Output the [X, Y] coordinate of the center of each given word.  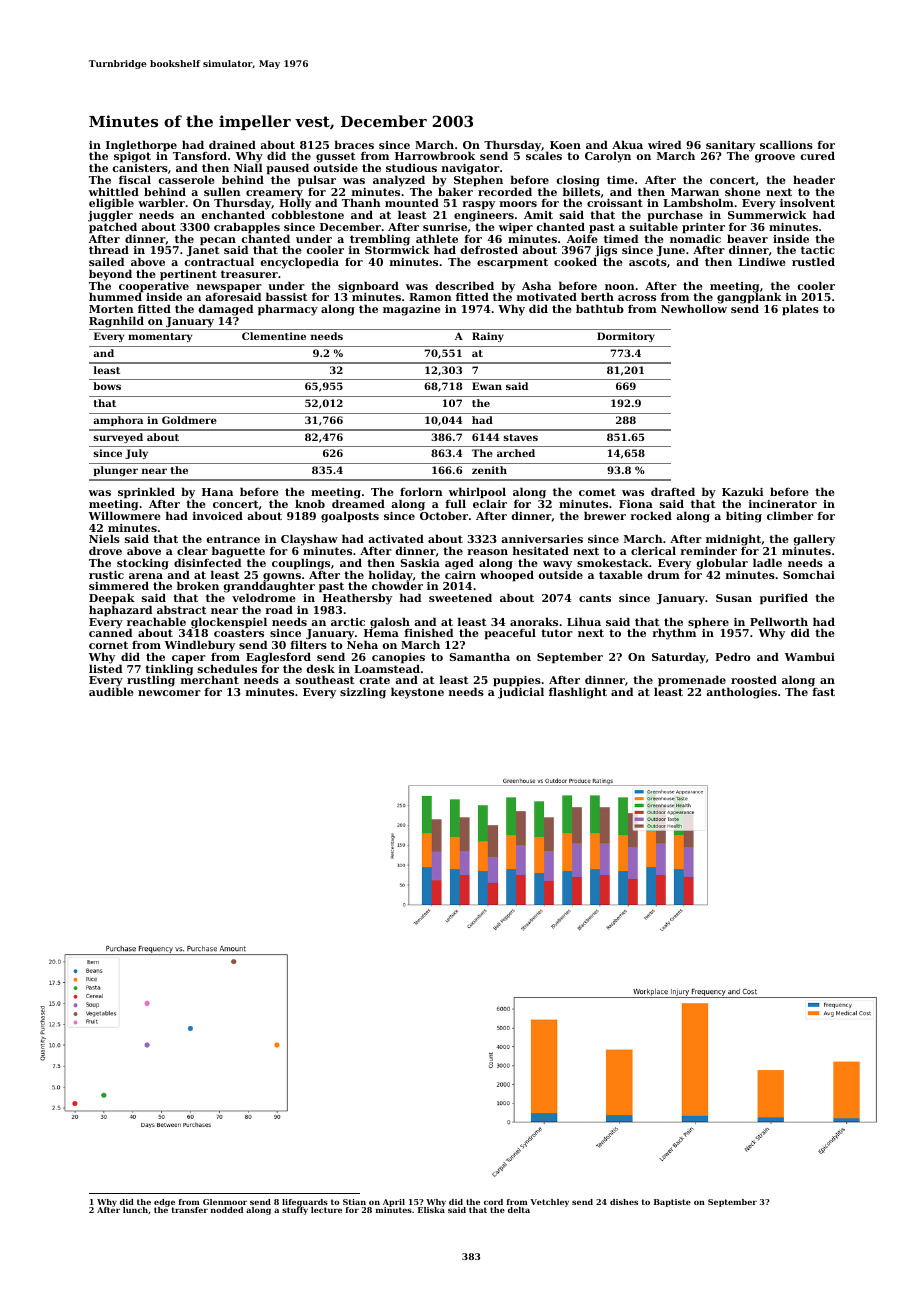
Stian [354, 1202]
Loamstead [387, 668]
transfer [190, 1210]
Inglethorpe [141, 146]
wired [664, 144]
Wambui [810, 656]
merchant [210, 680]
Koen [565, 145]
